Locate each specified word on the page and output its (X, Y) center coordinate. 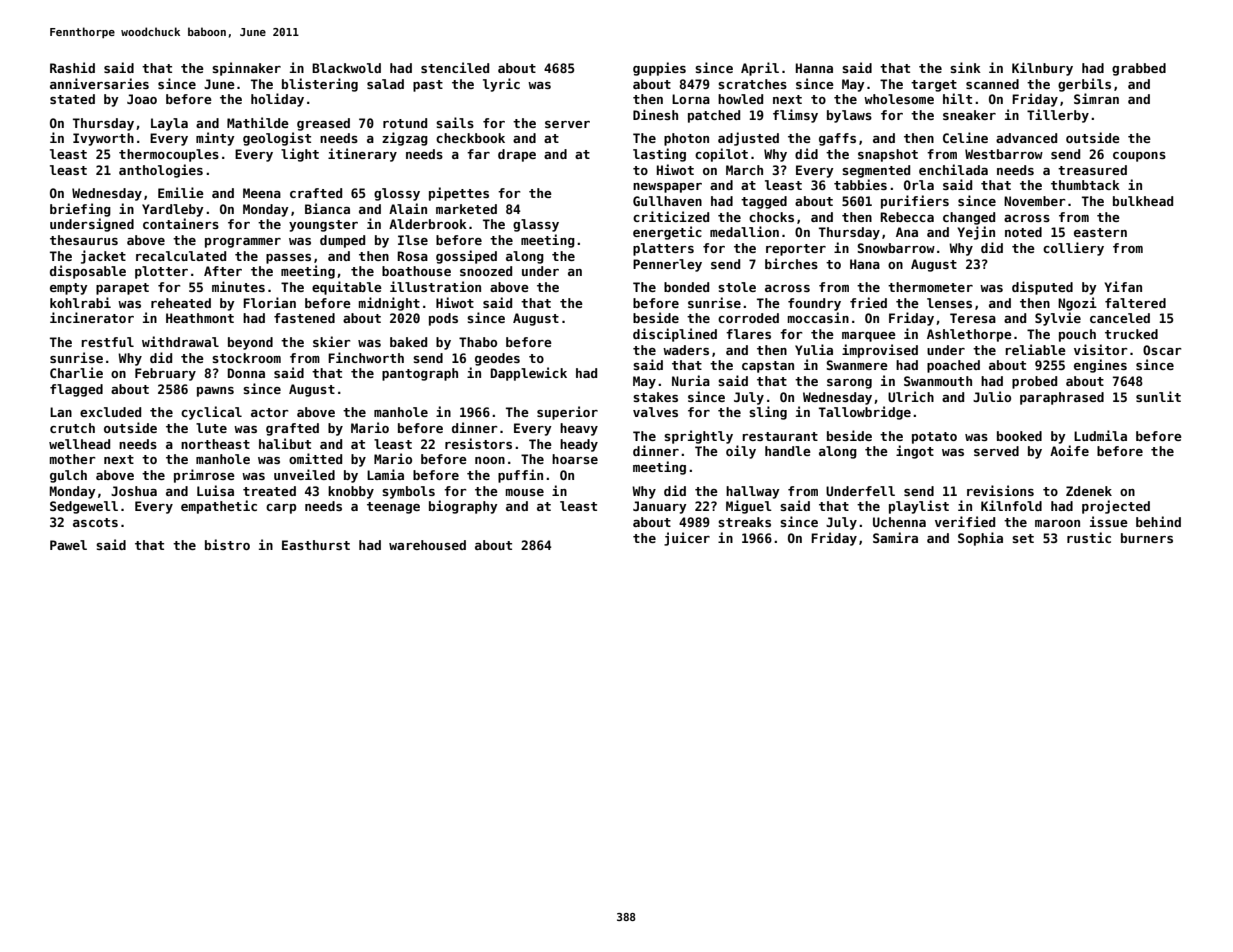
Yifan (1123, 286)
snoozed (486, 271)
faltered (1135, 303)
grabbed (1139, 69)
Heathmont (200, 318)
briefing (80, 210)
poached (953, 366)
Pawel (68, 545)
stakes (655, 397)
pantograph (420, 374)
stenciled (455, 67)
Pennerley (667, 265)
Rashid (72, 67)
